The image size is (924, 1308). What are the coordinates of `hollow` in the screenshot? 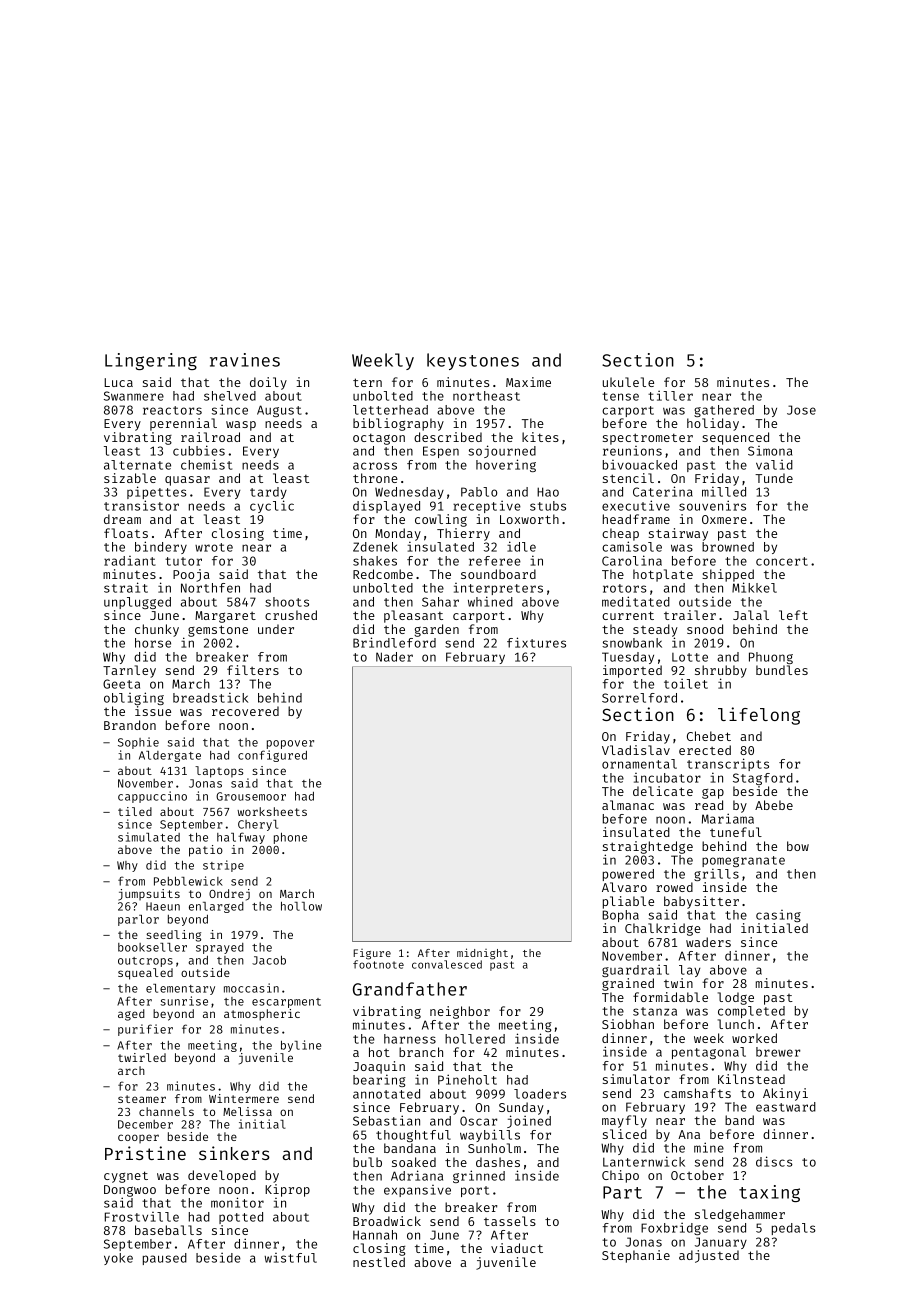 It's located at (301, 906).
